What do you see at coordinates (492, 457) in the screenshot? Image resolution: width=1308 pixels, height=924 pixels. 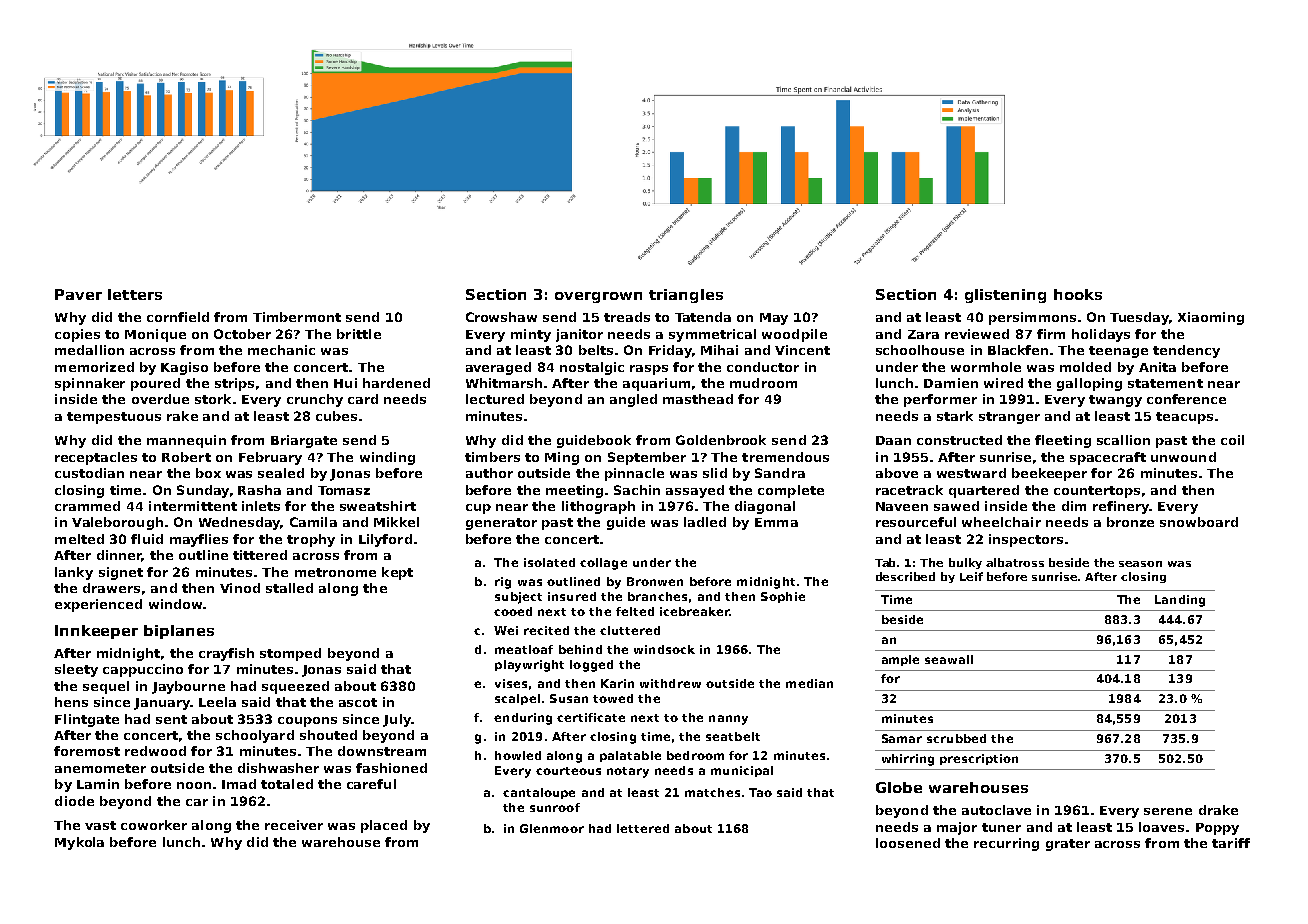 I see `timbers` at bounding box center [492, 457].
